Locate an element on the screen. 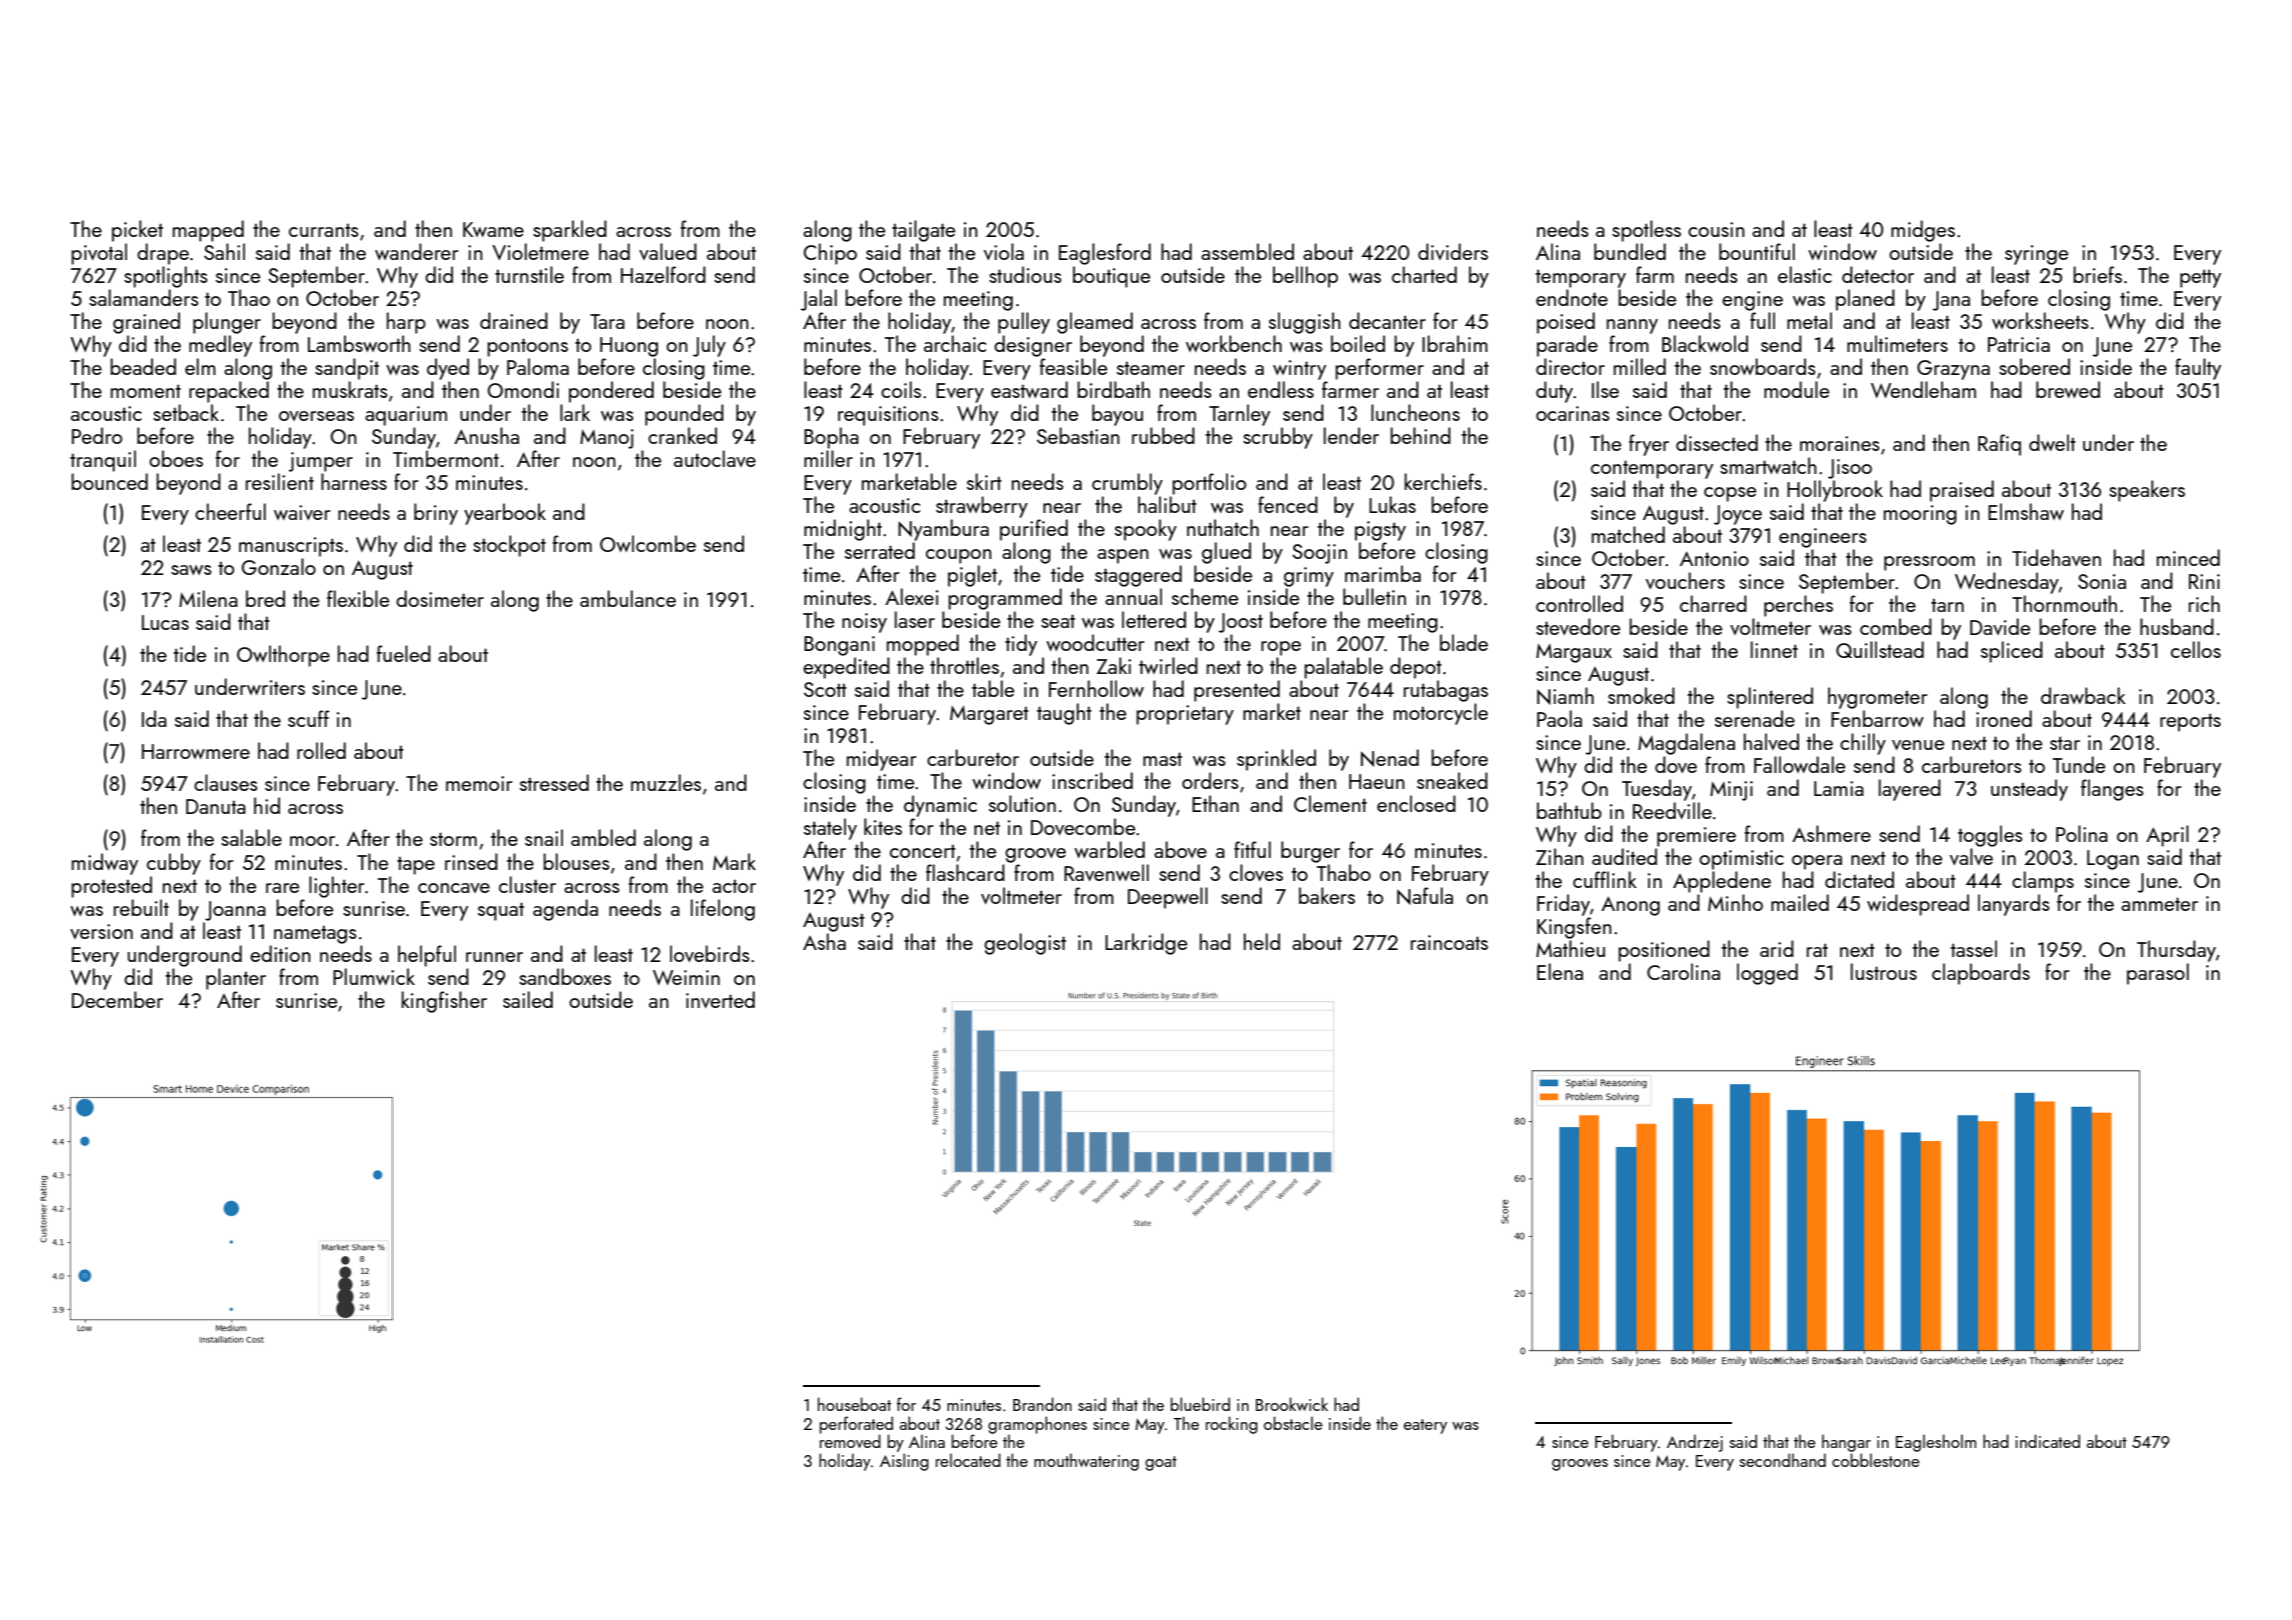 This screenshot has height=1620, width=2292. protested is located at coordinates (111, 887).
